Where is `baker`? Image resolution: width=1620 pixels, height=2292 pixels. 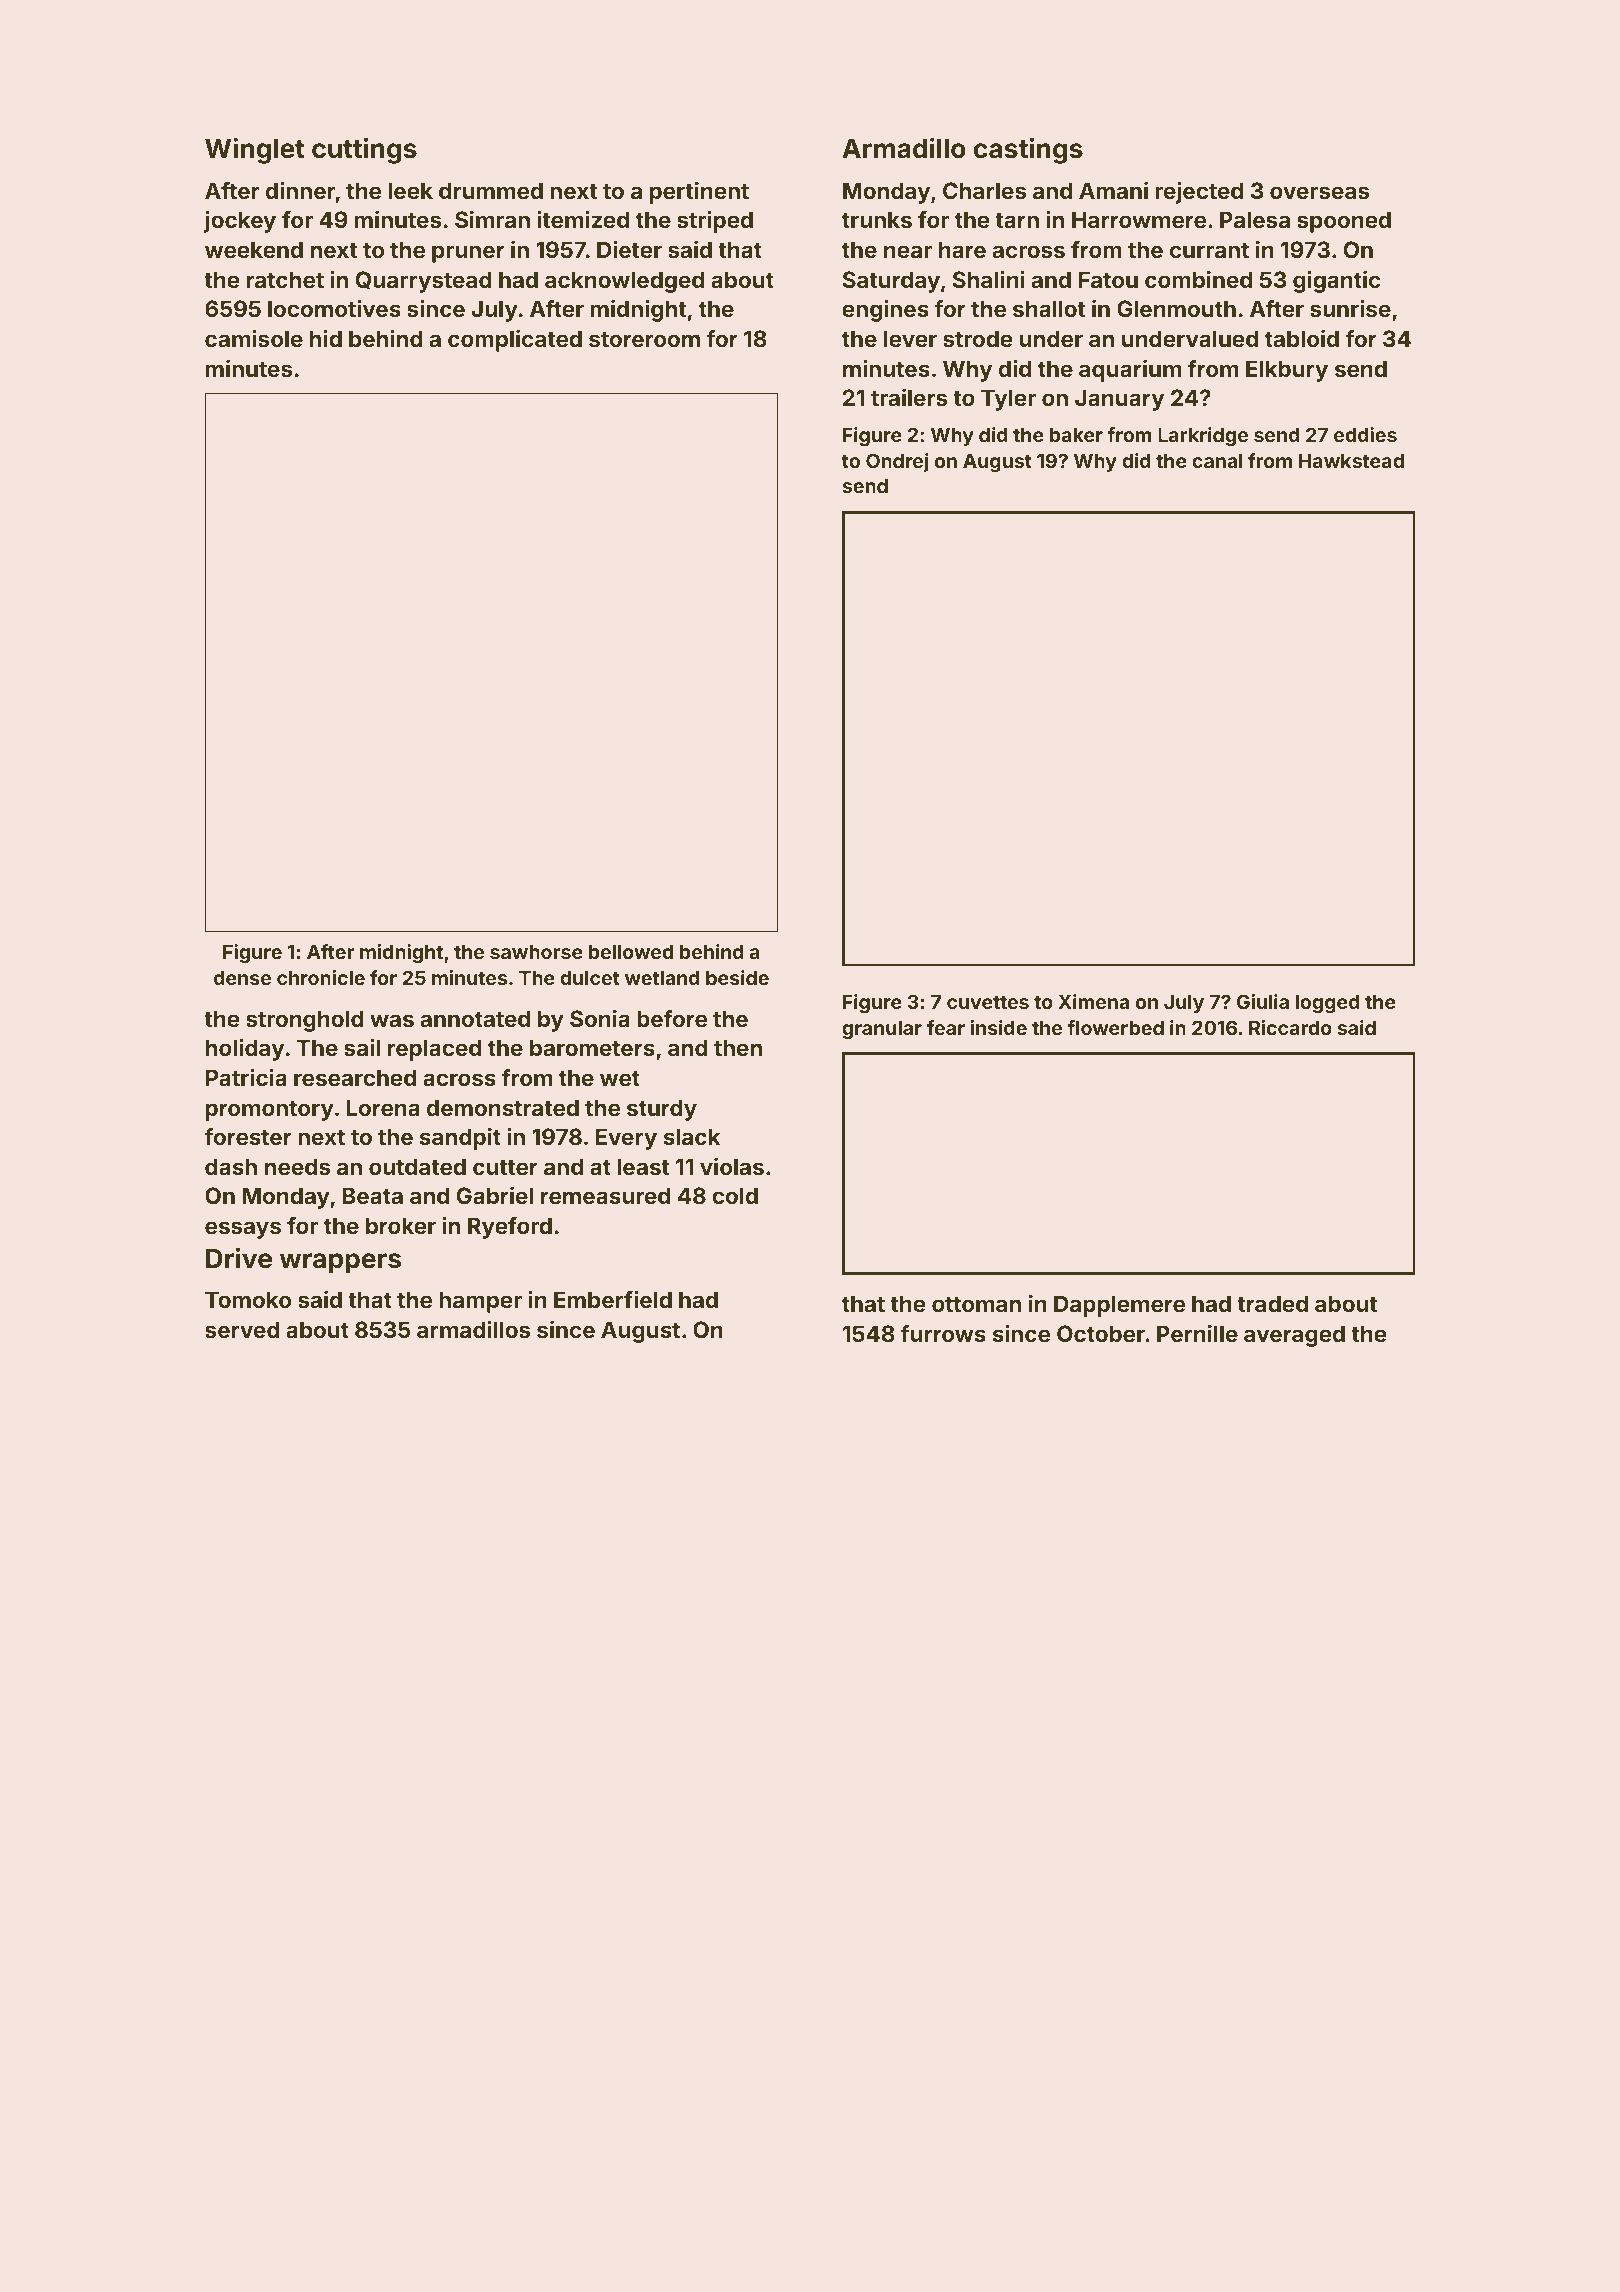 baker is located at coordinates (1076, 435).
